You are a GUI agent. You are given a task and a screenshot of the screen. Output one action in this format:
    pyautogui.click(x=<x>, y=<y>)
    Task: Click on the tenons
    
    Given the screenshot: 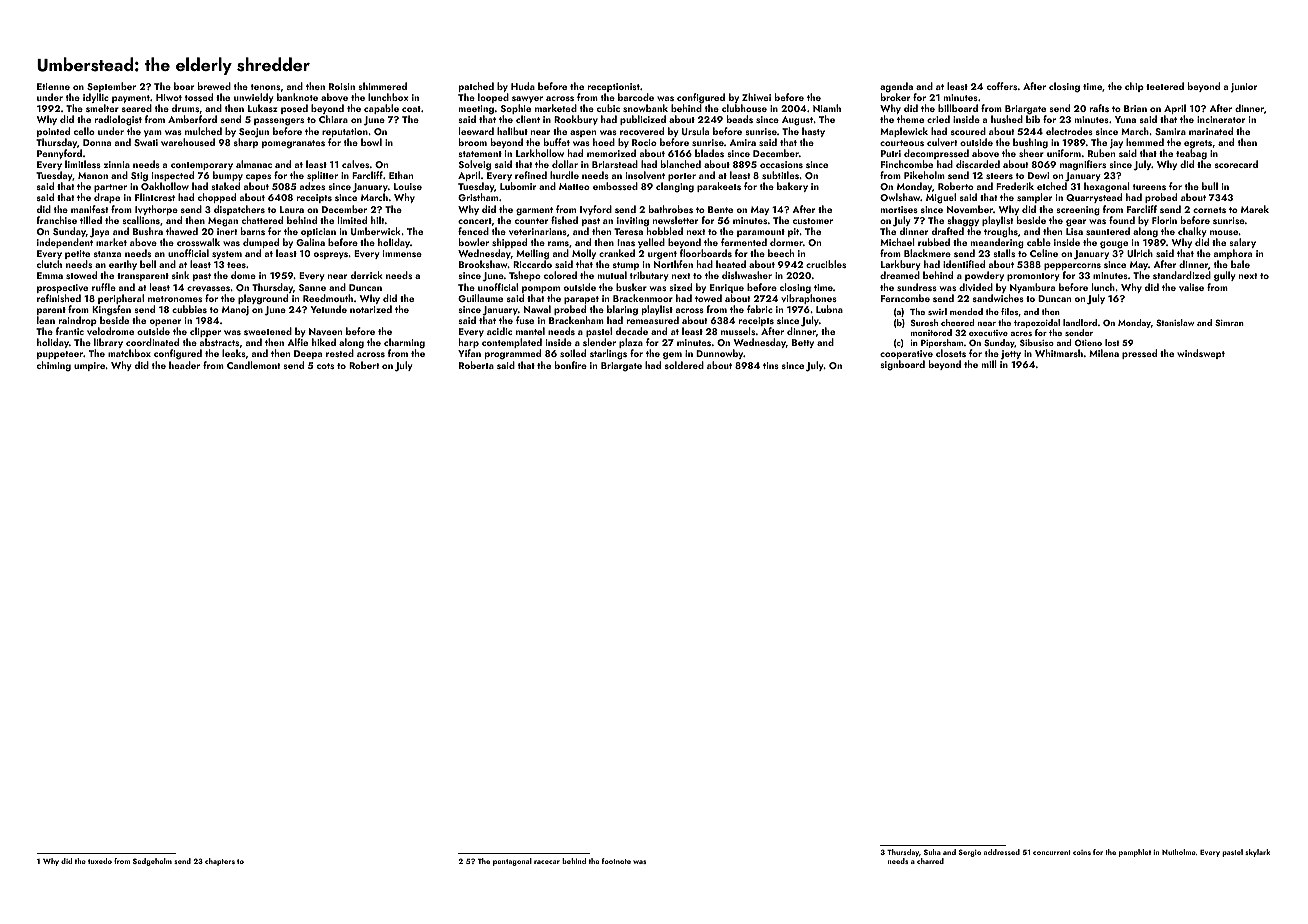 What is the action you would take?
    pyautogui.click(x=265, y=87)
